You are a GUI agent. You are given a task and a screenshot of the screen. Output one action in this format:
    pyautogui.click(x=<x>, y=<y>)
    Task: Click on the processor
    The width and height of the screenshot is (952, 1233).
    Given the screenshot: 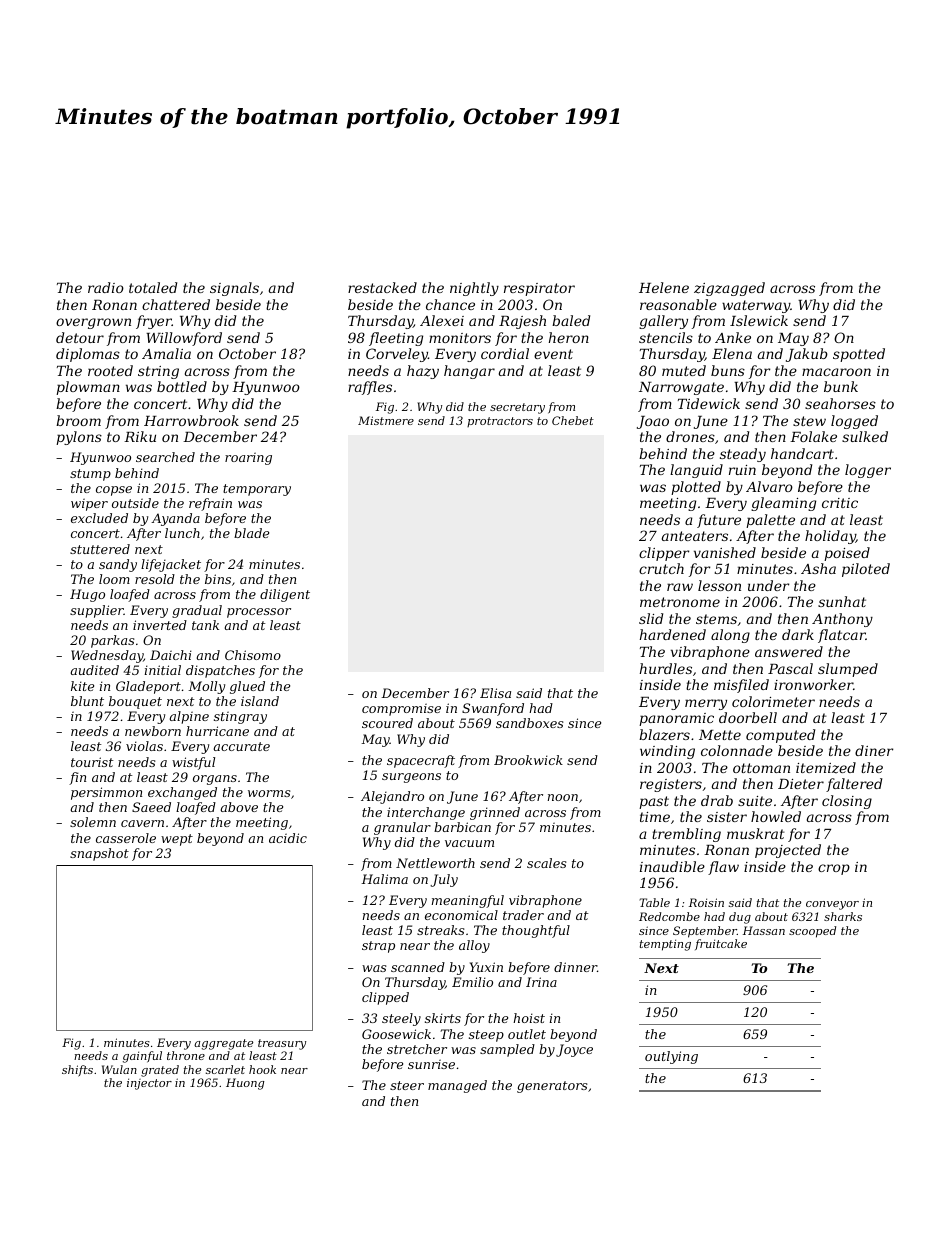 What is the action you would take?
    pyautogui.click(x=259, y=613)
